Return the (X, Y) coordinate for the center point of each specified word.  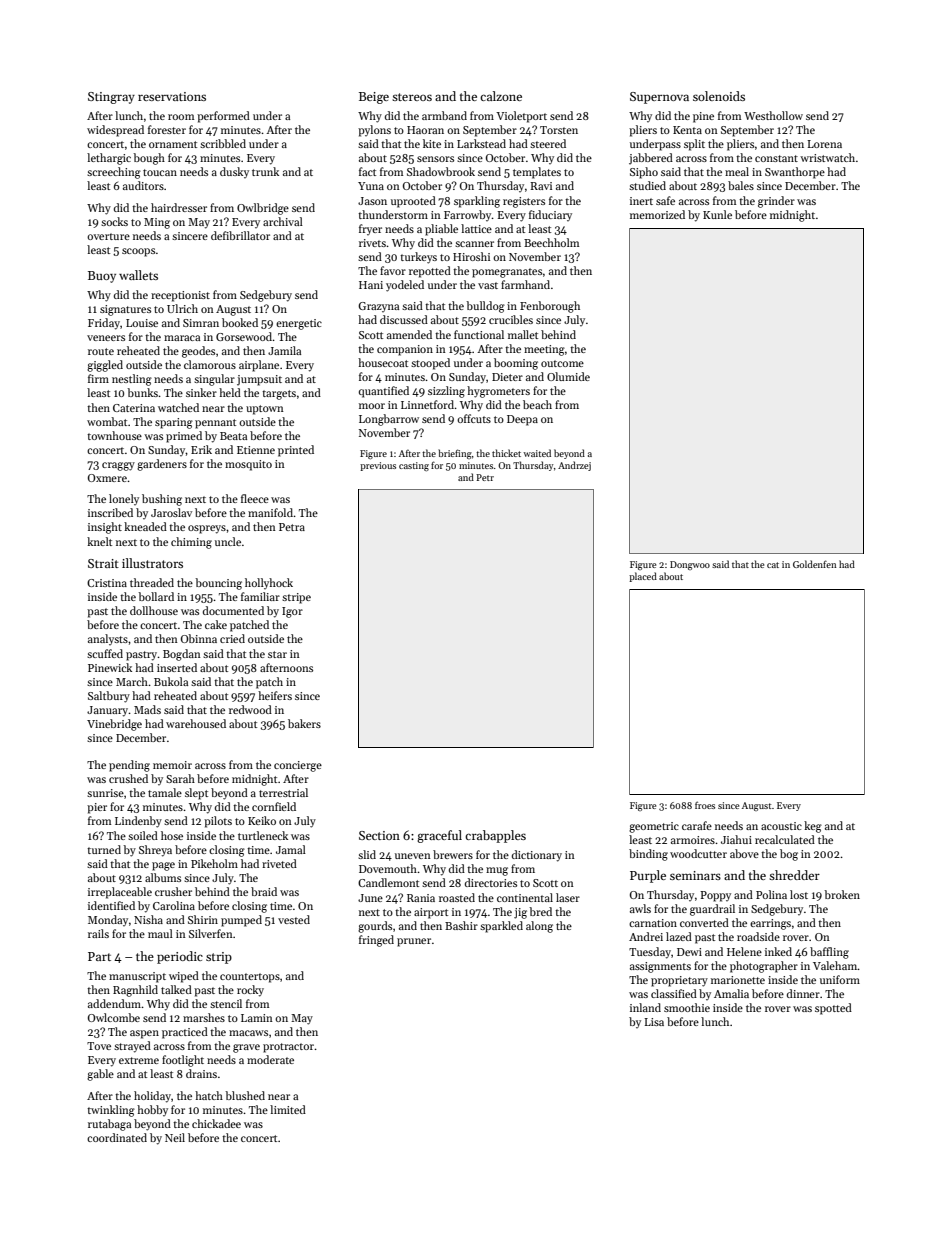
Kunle (717, 214)
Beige (374, 98)
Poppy (715, 896)
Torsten (559, 130)
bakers (304, 723)
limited (288, 1109)
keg (813, 827)
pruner (414, 942)
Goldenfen (815, 564)
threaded (152, 582)
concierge (298, 766)
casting (414, 466)
